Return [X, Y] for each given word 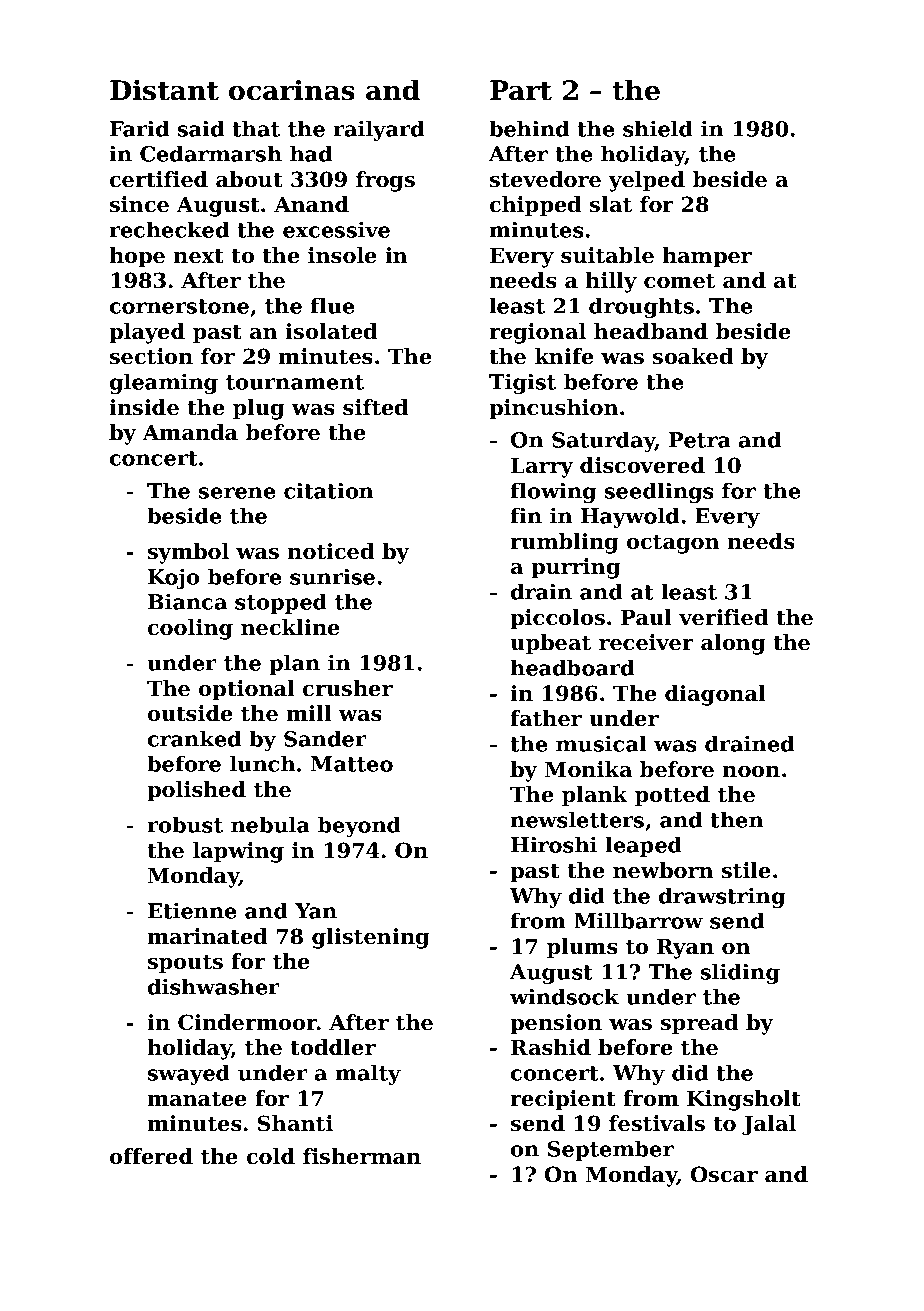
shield [658, 128]
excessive [336, 229]
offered [151, 1156]
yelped [647, 181]
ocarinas [292, 90]
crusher [348, 688]
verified [723, 617]
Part [521, 90]
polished [196, 791]
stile [746, 870]
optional [247, 690]
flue [332, 305]
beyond [359, 826]
